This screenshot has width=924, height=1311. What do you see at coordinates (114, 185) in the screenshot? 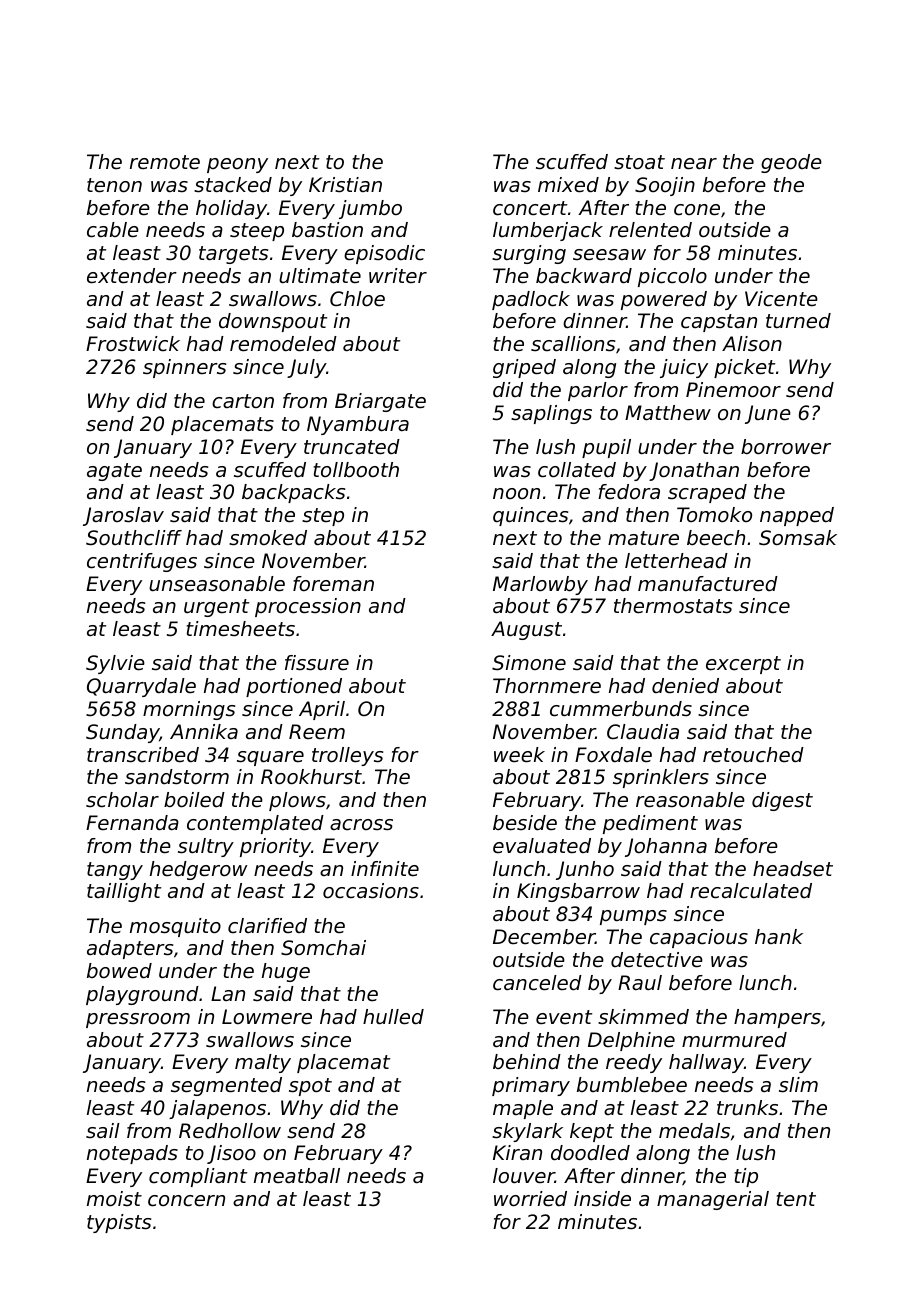
I see `tenon` at bounding box center [114, 185].
